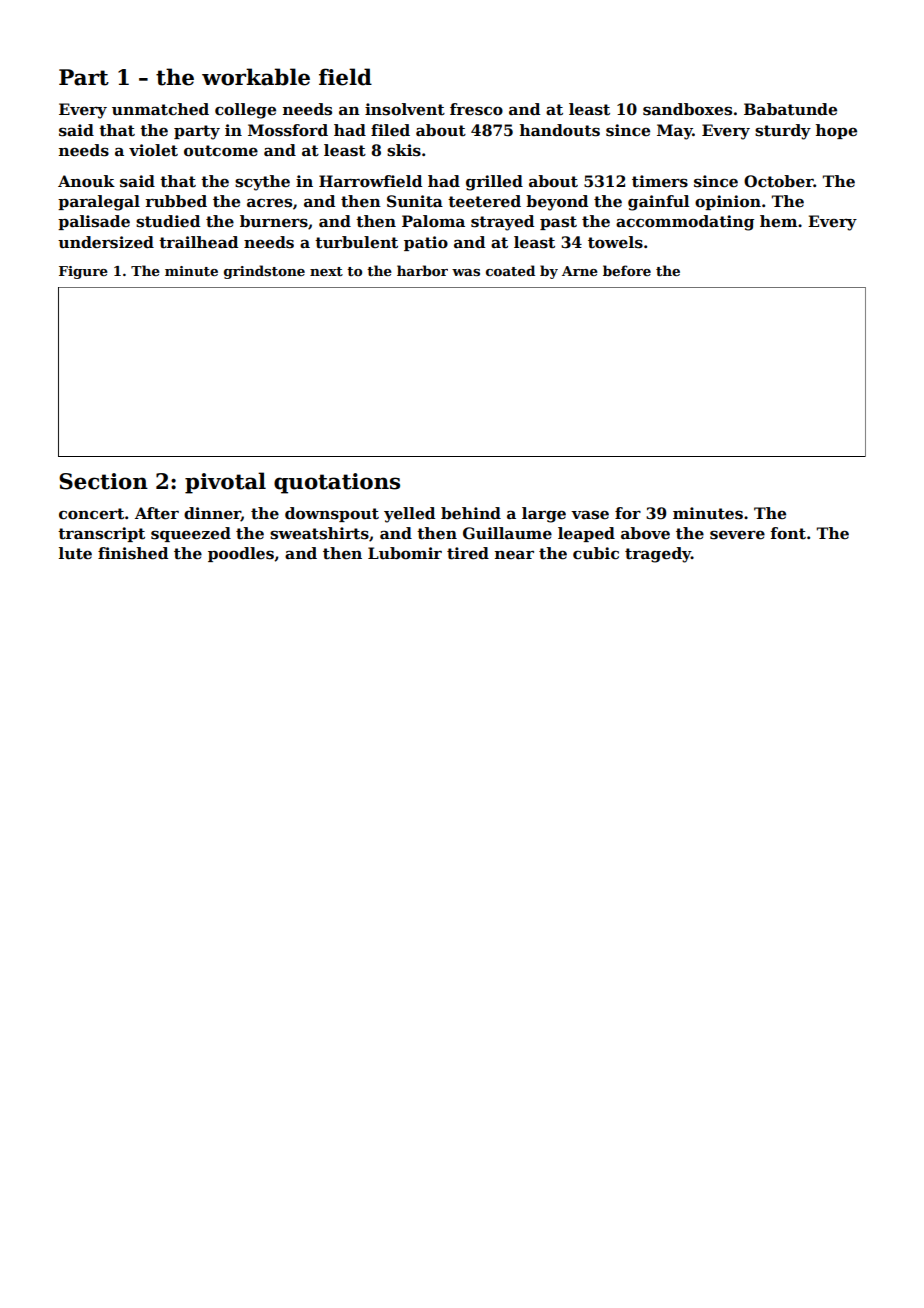  Describe the element at coordinates (466, 272) in the page. I see `was` at that location.
